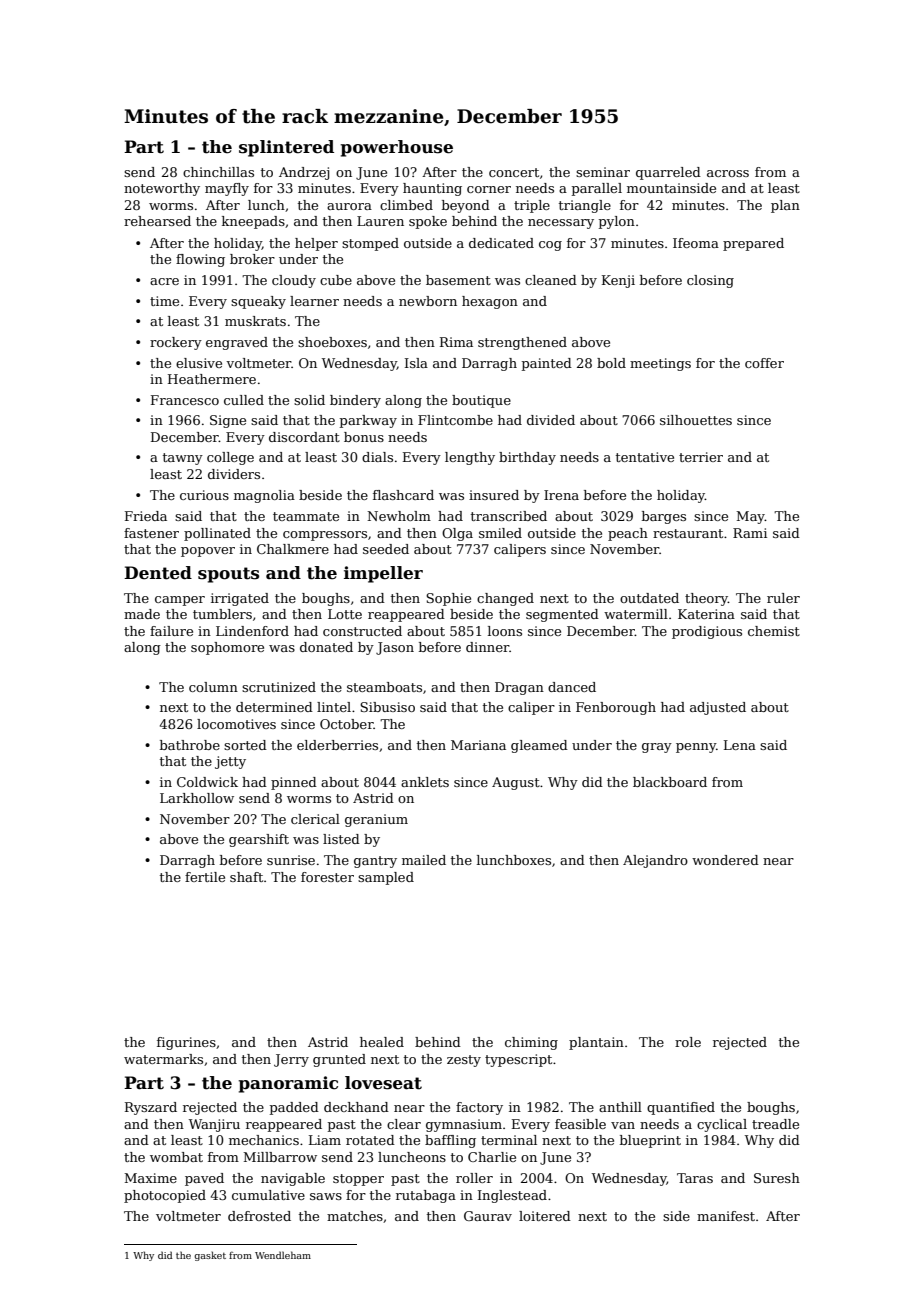 The image size is (924, 1308). I want to click on manifest, so click(726, 1216).
